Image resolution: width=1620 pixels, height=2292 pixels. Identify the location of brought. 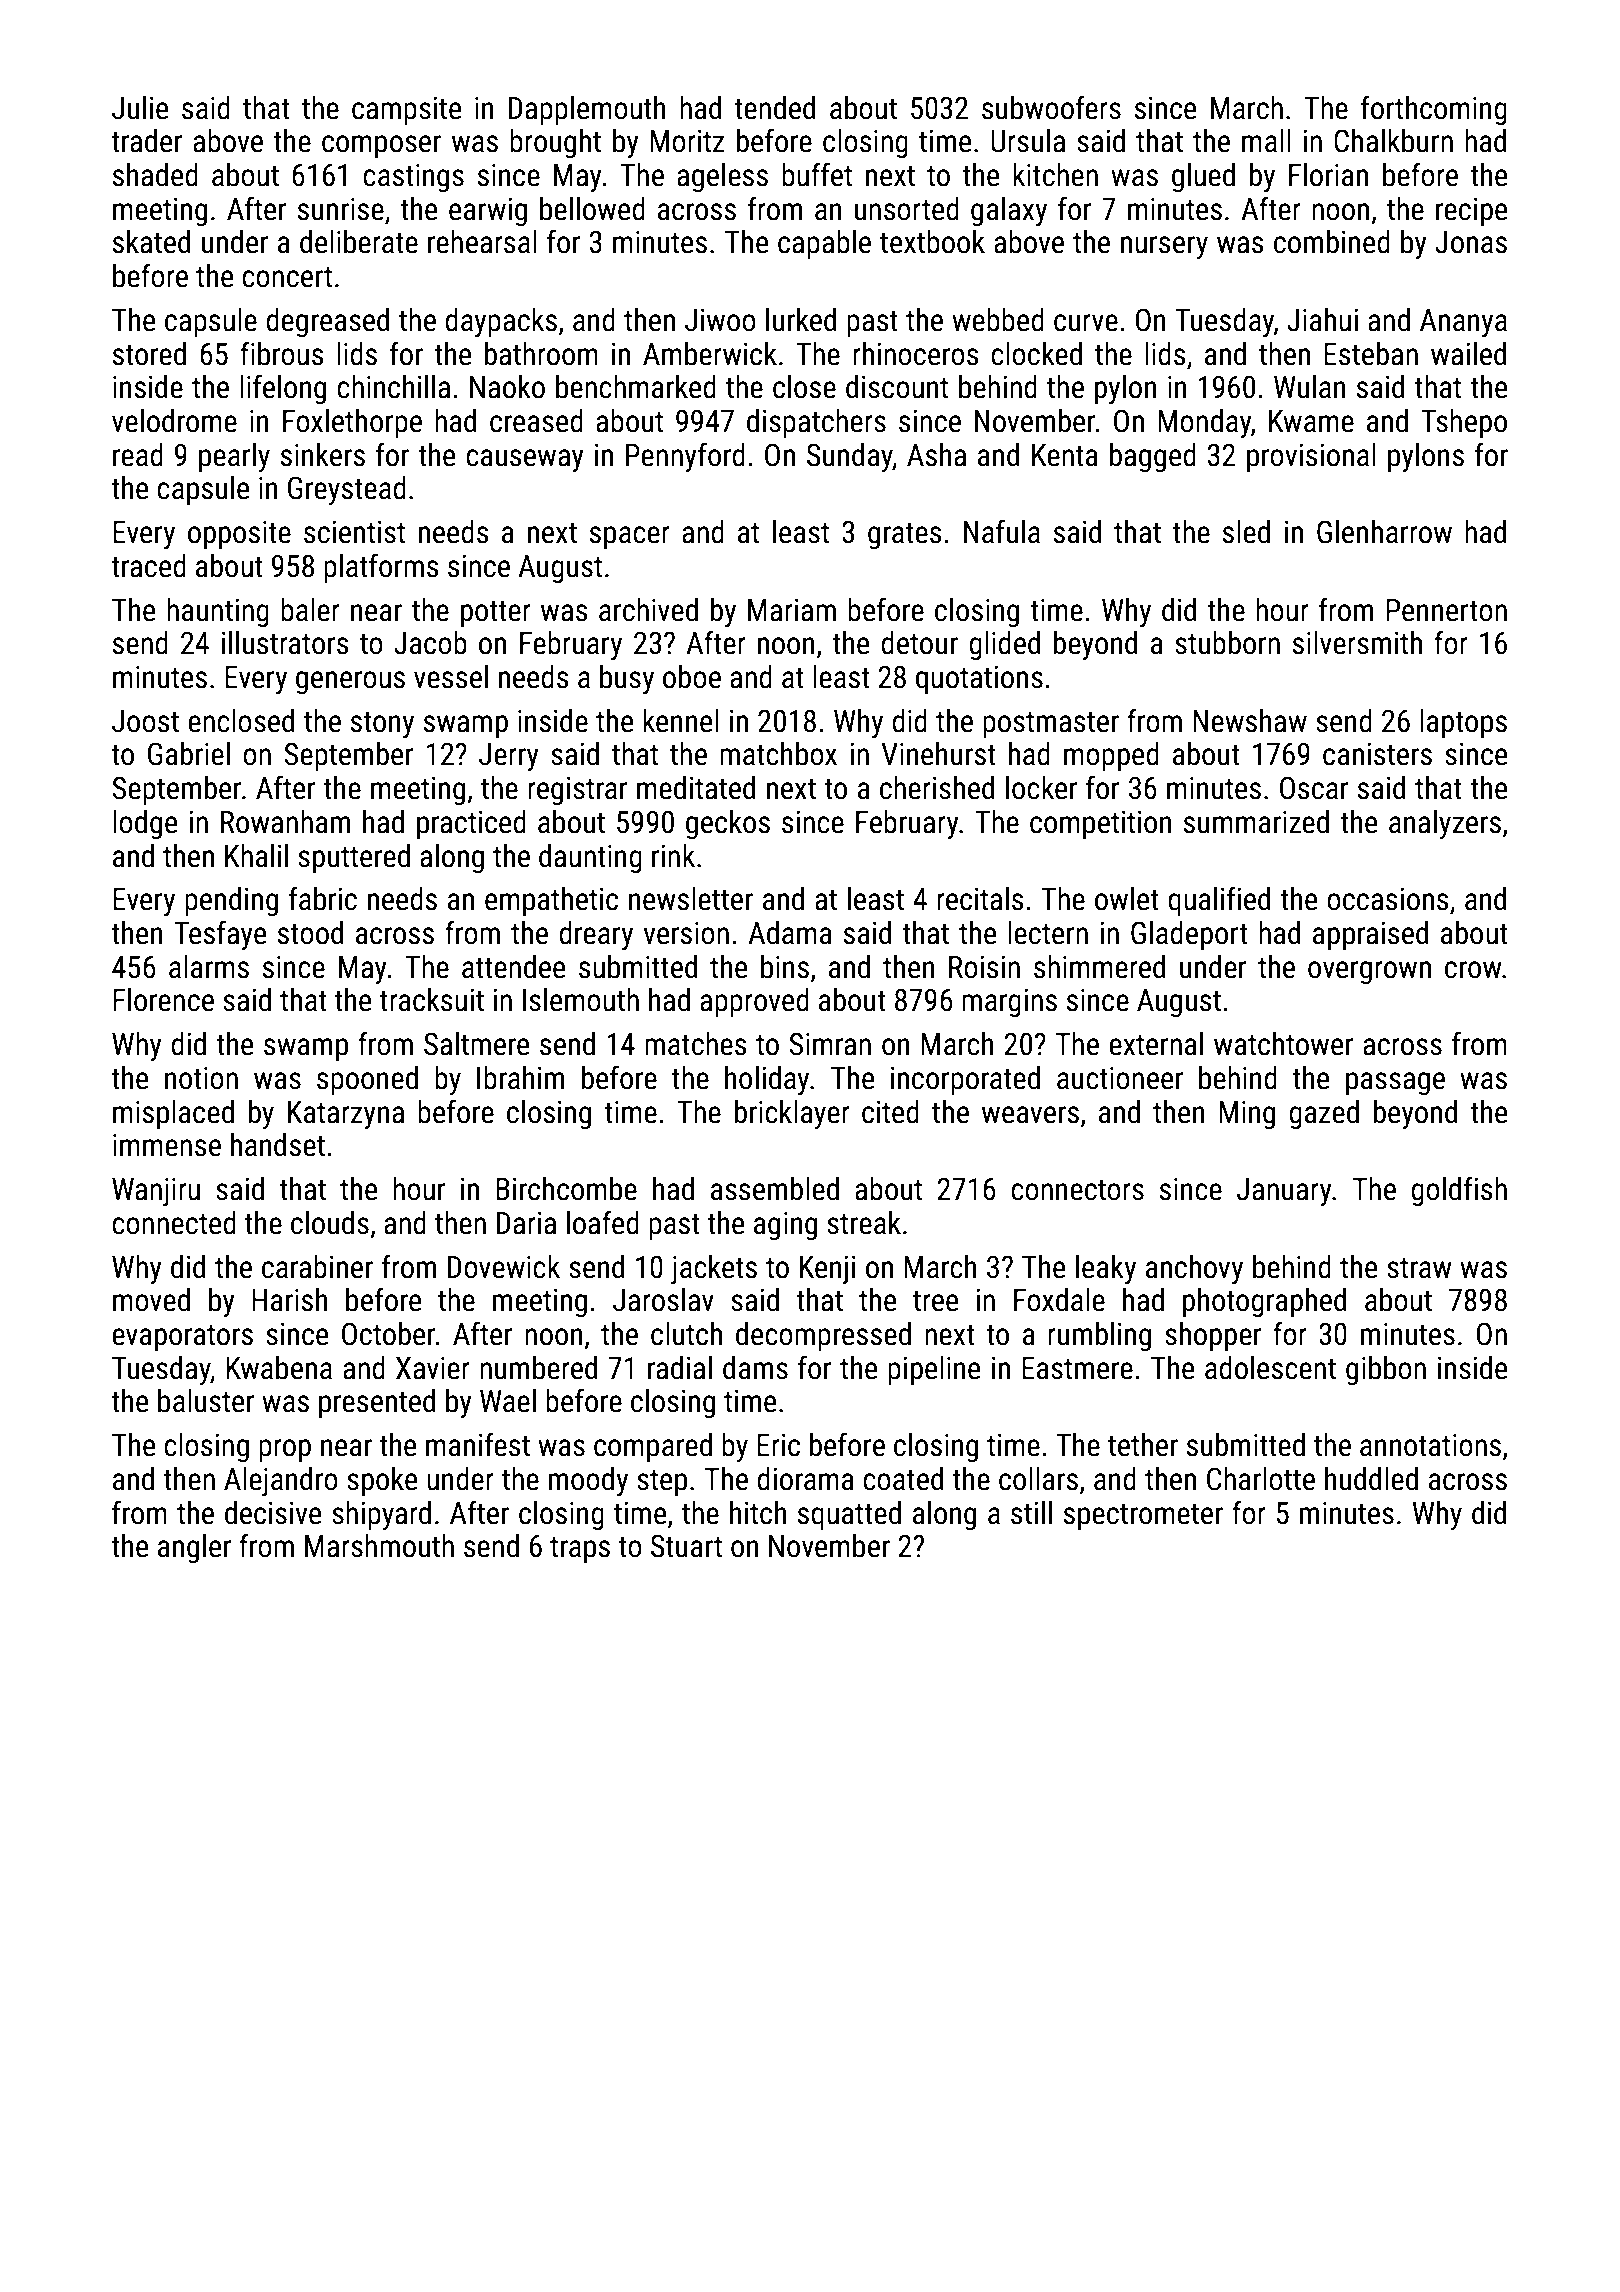
(555, 143).
